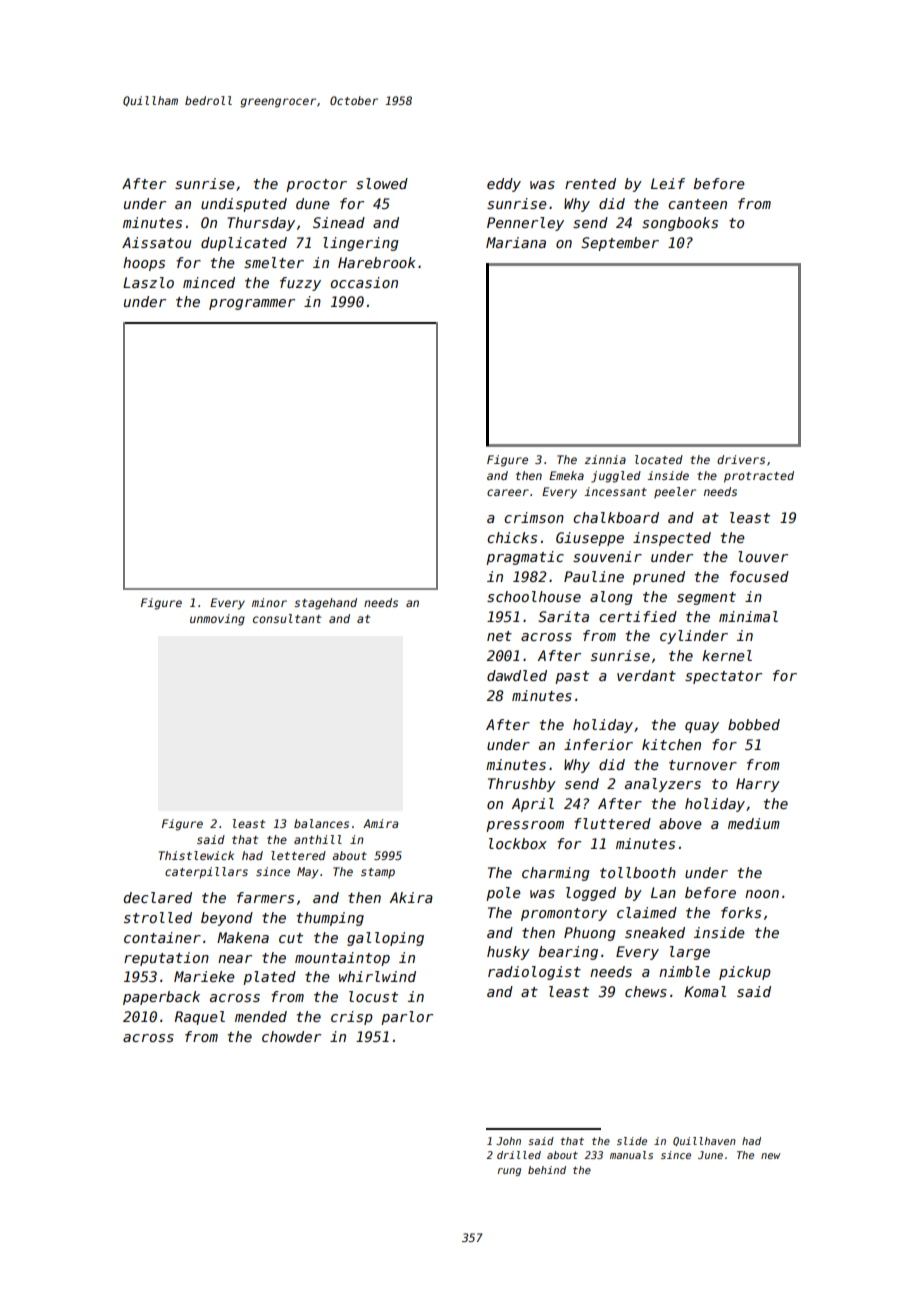  What do you see at coordinates (380, 823) in the screenshot?
I see `Amira` at bounding box center [380, 823].
